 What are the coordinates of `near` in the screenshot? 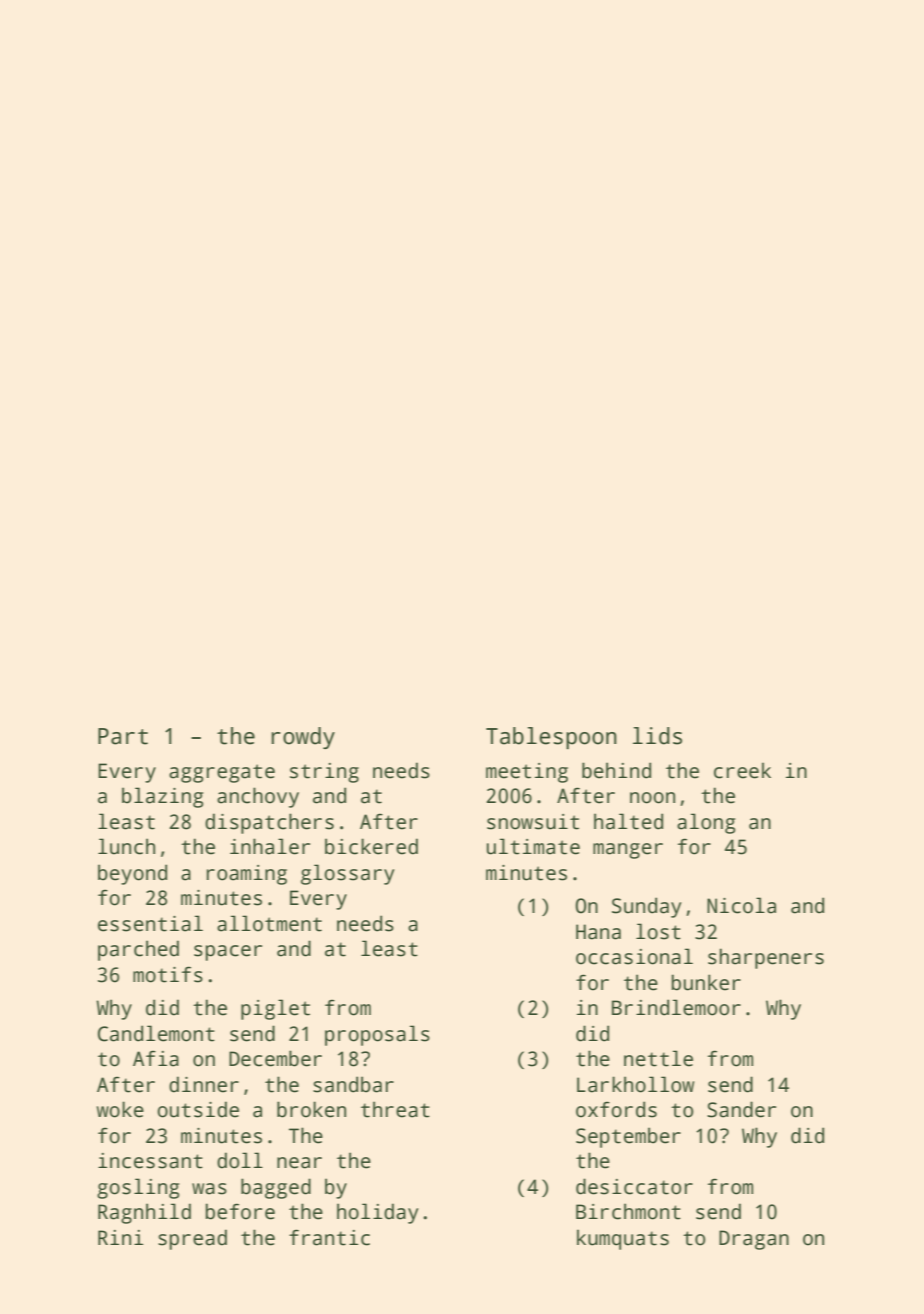 It's located at (299, 1163).
